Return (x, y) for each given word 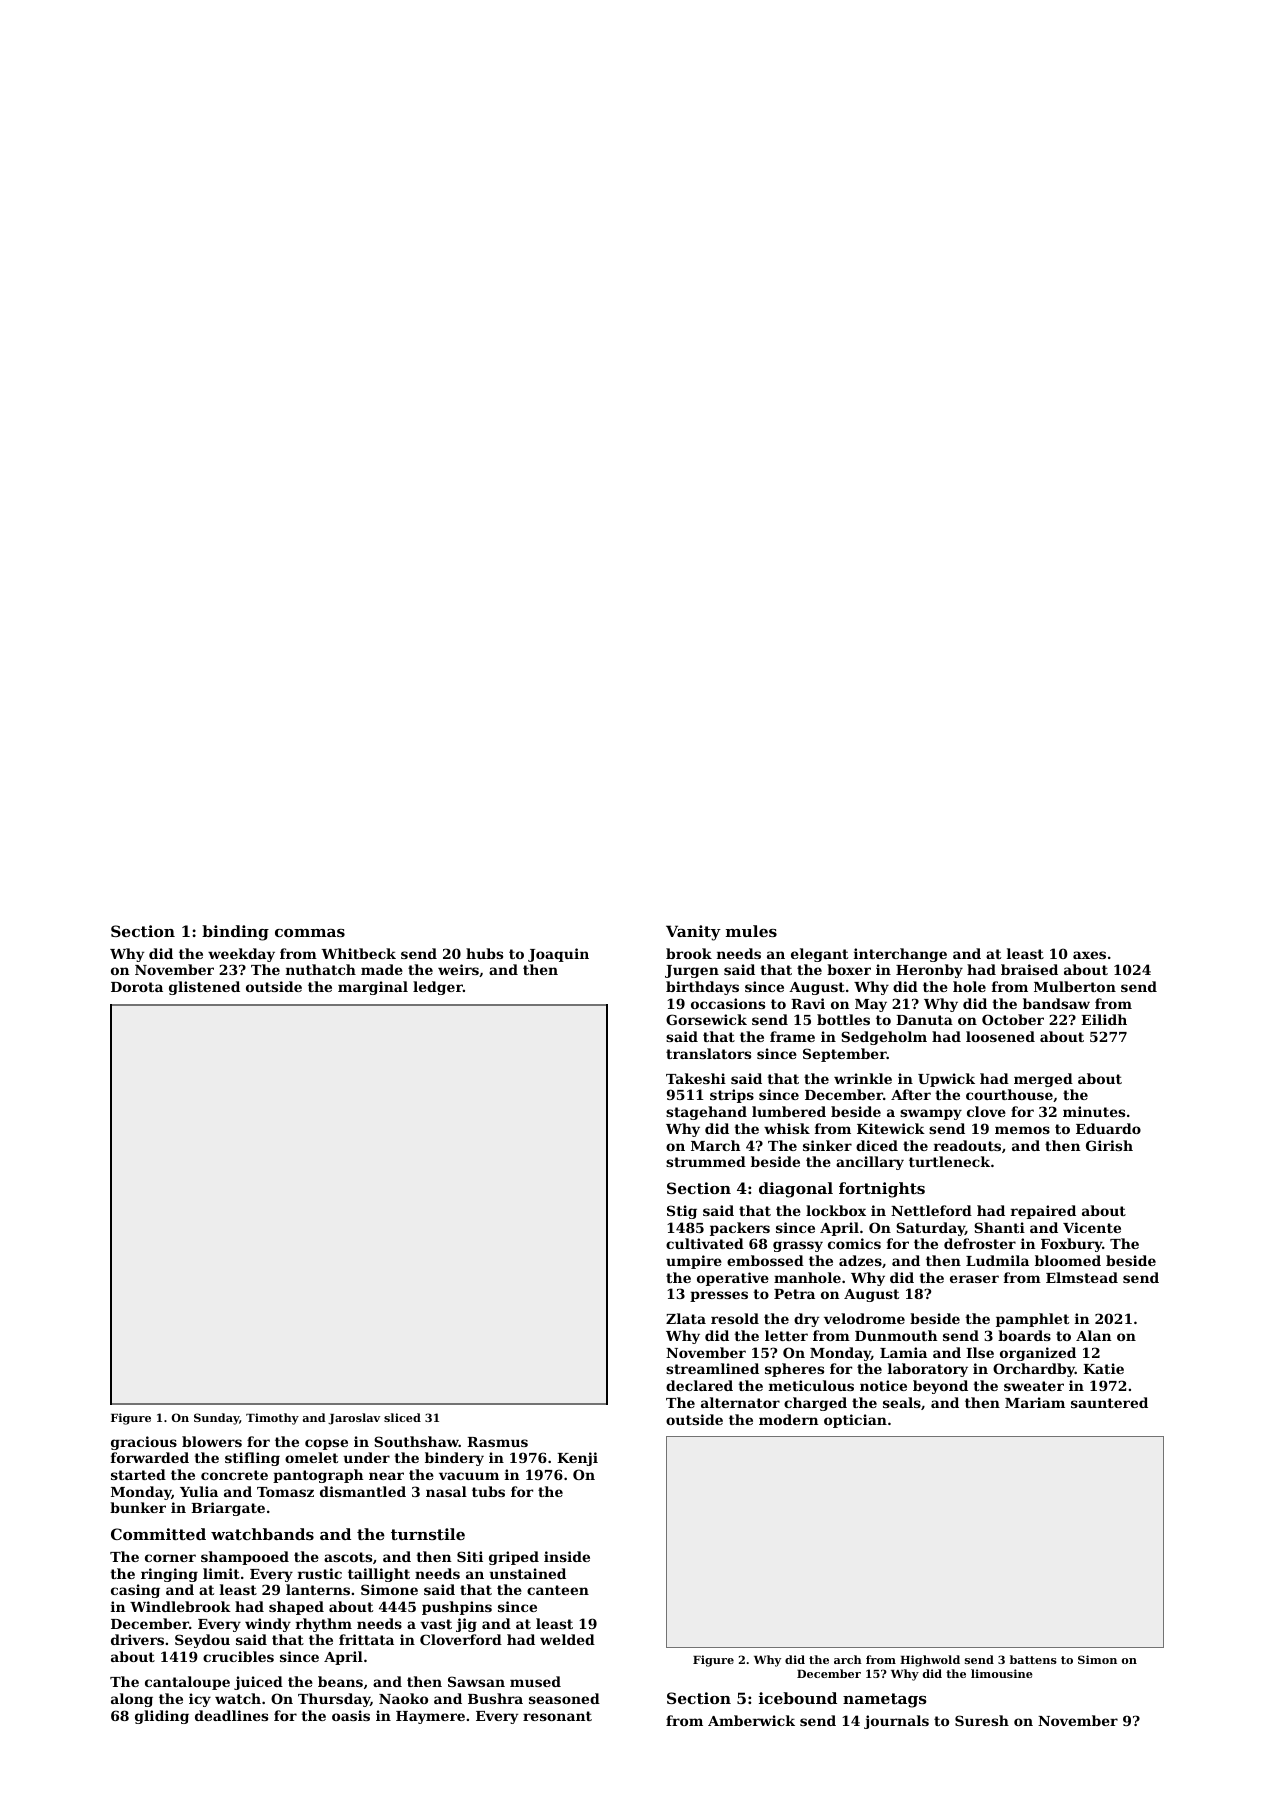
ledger (438, 988)
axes (1089, 955)
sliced (402, 1417)
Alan (1093, 1335)
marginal (373, 988)
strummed (706, 1161)
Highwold (930, 1661)
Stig (682, 1212)
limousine (1002, 1673)
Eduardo (1108, 1128)
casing (135, 1591)
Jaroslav (354, 1419)
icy (200, 1700)
